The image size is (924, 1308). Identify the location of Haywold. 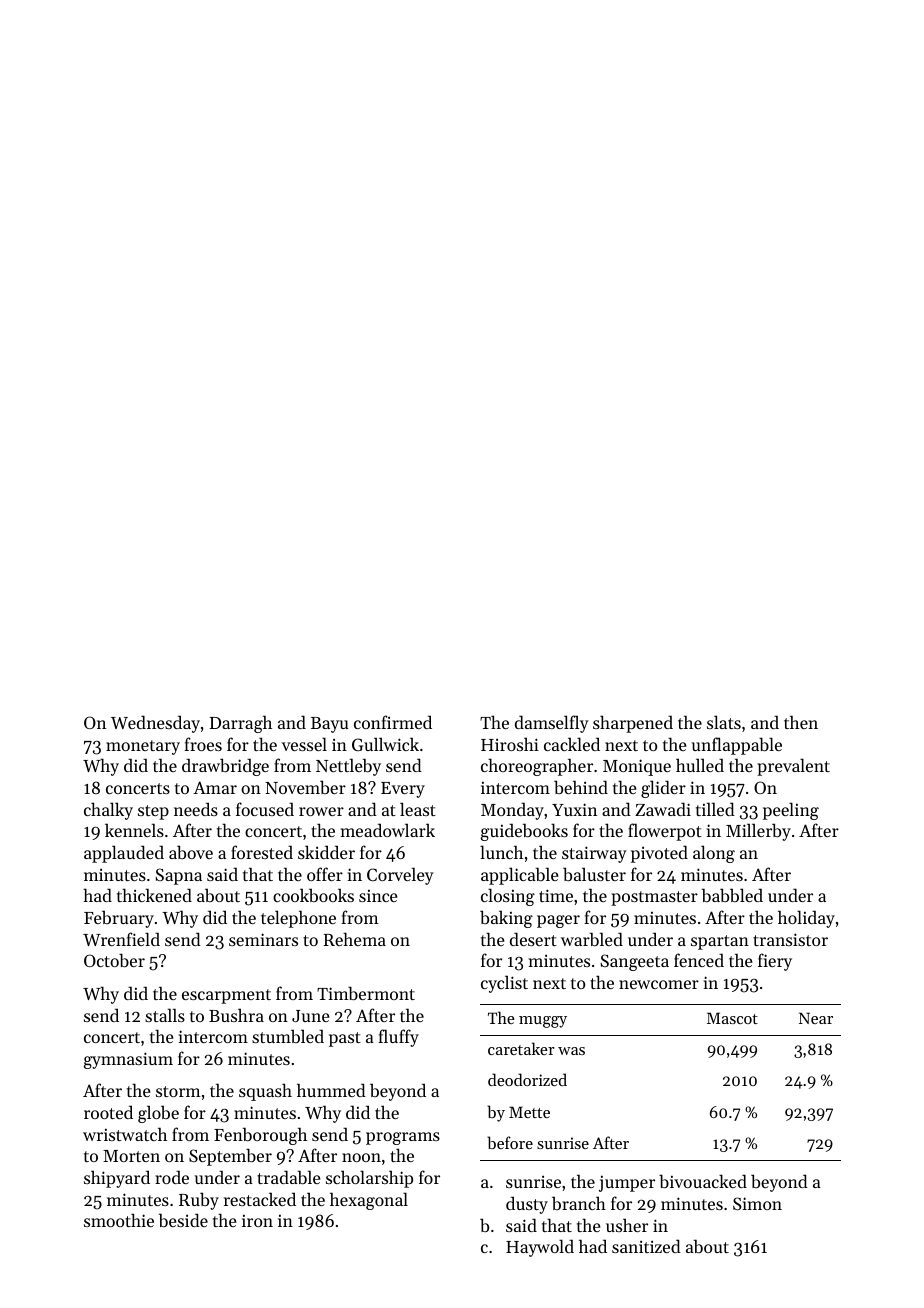
(540, 1248).
